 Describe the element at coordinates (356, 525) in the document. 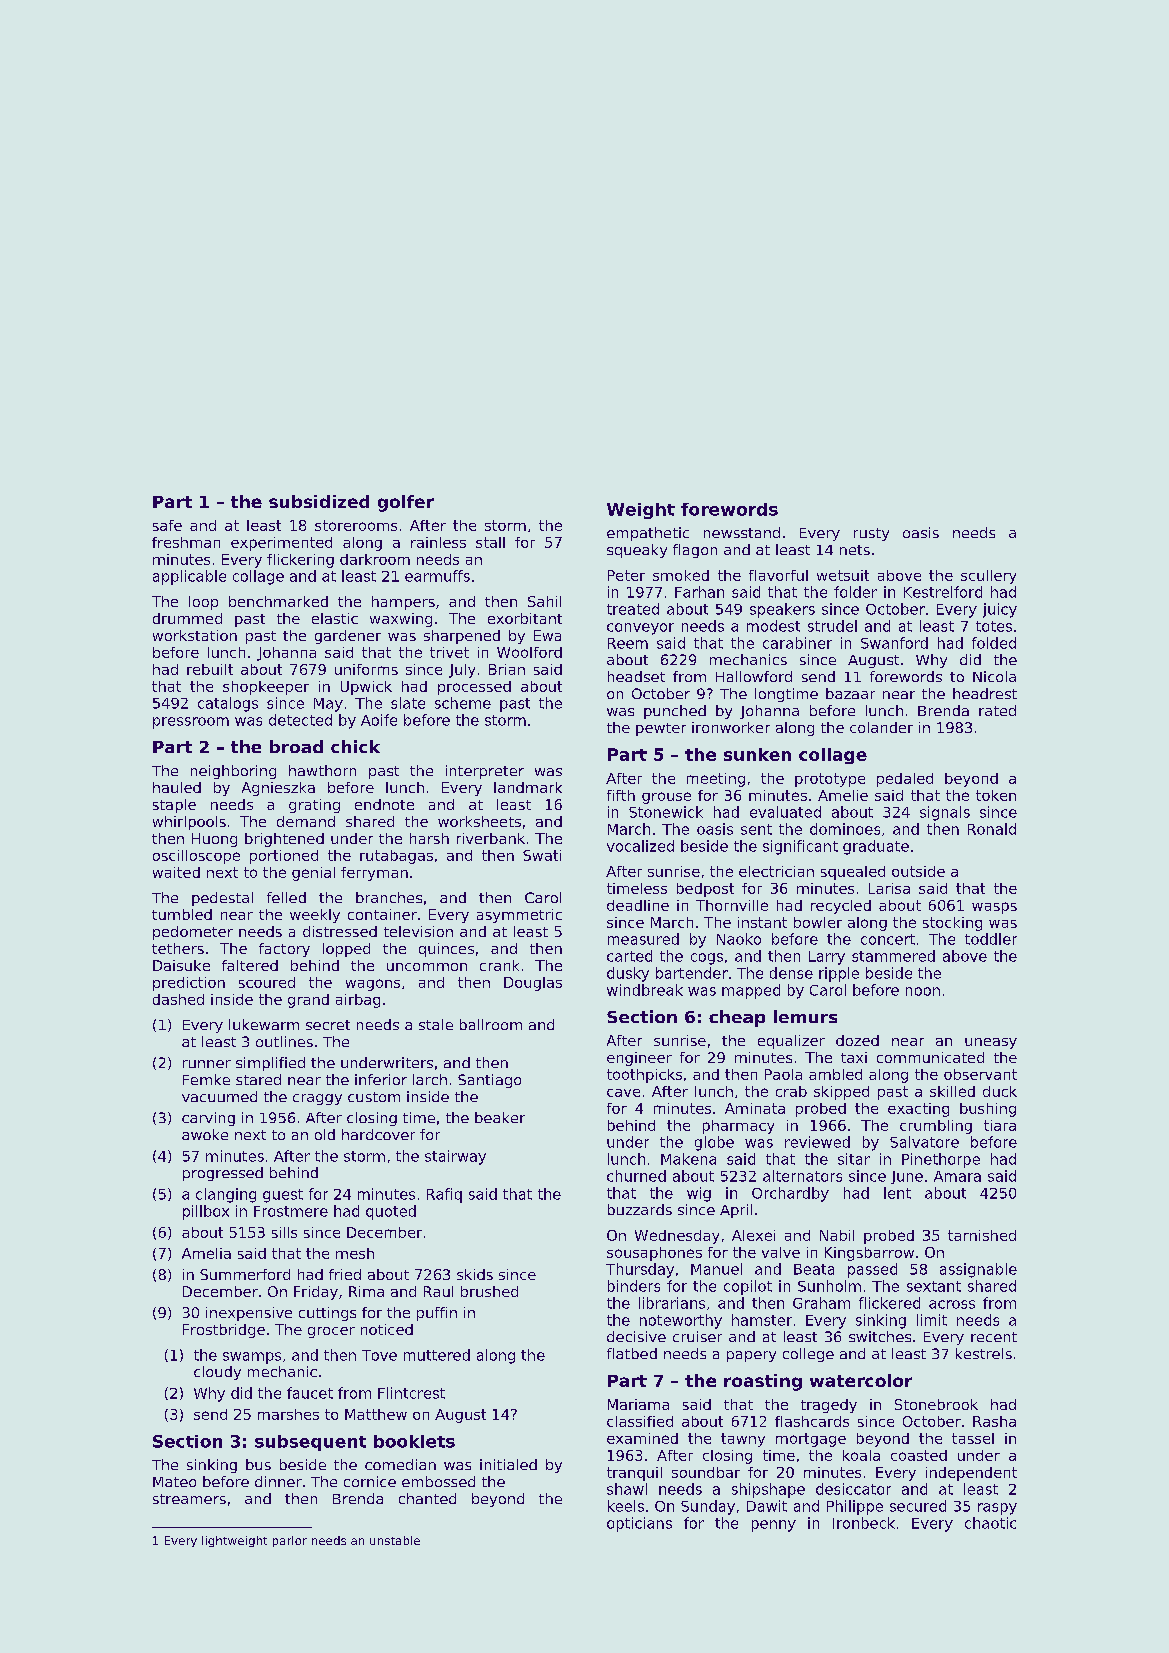

I see `storerooms` at that location.
